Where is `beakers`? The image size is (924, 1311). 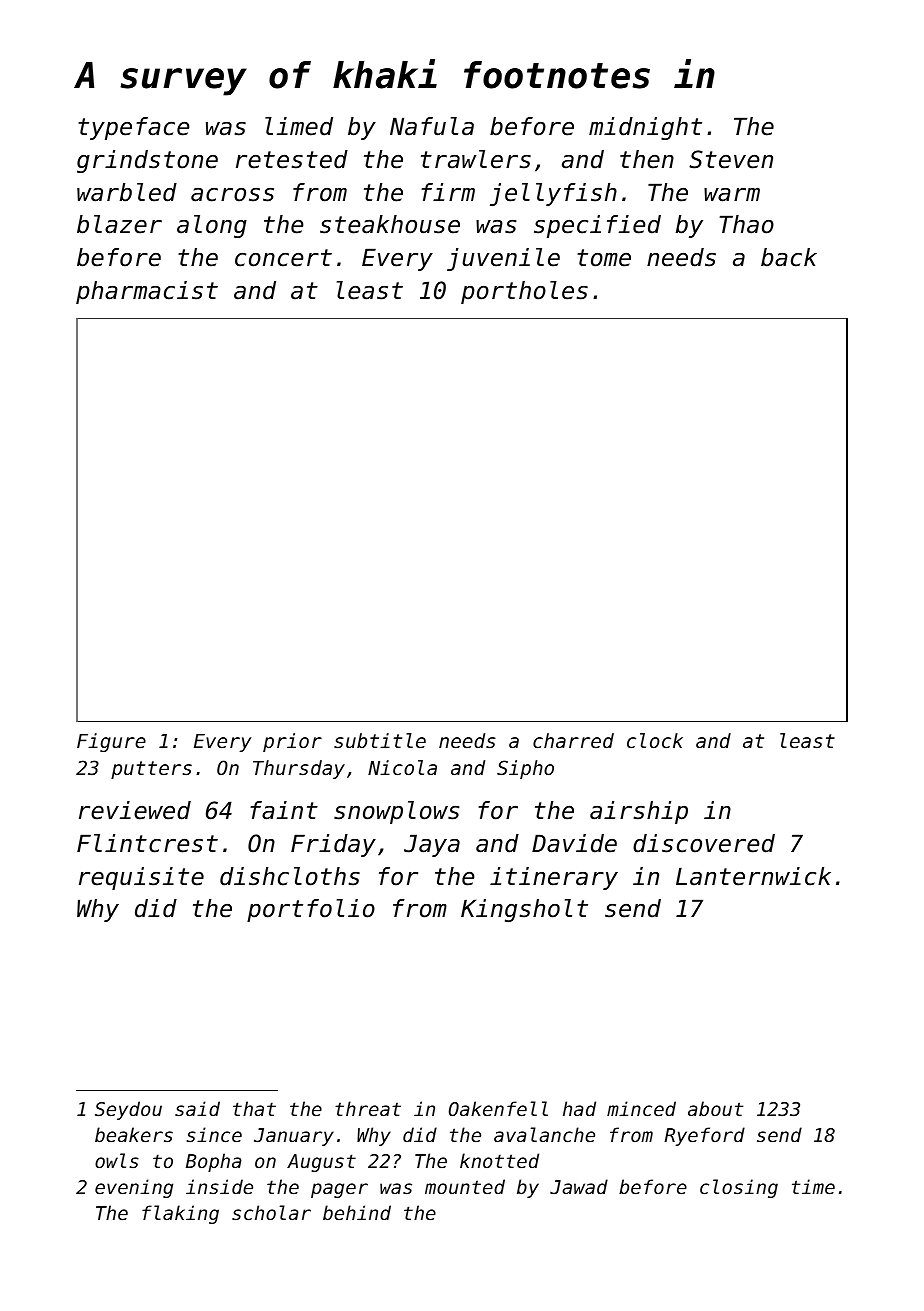
beakers is located at coordinates (134, 1134).
